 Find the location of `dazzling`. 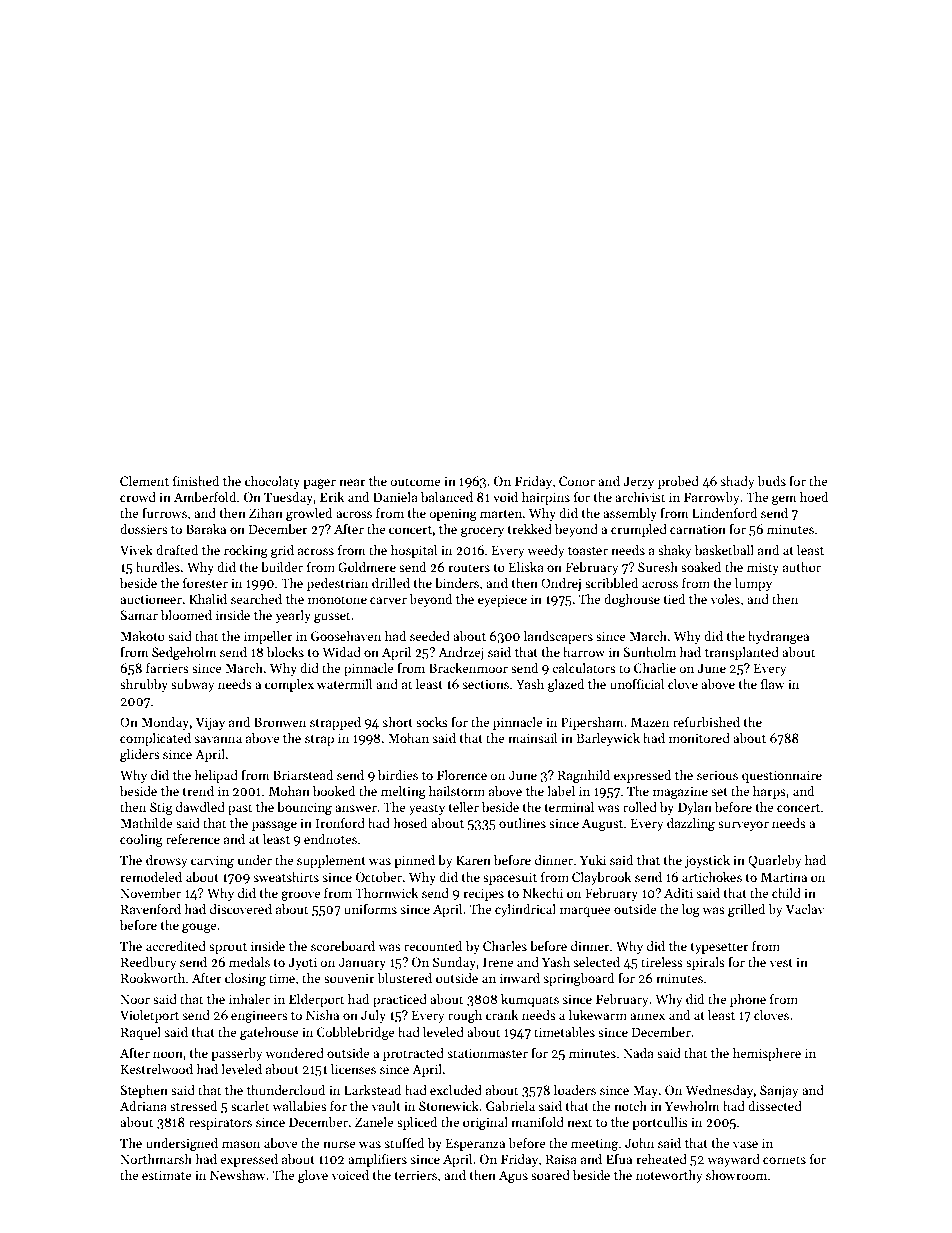

dazzling is located at coordinates (691, 824).
